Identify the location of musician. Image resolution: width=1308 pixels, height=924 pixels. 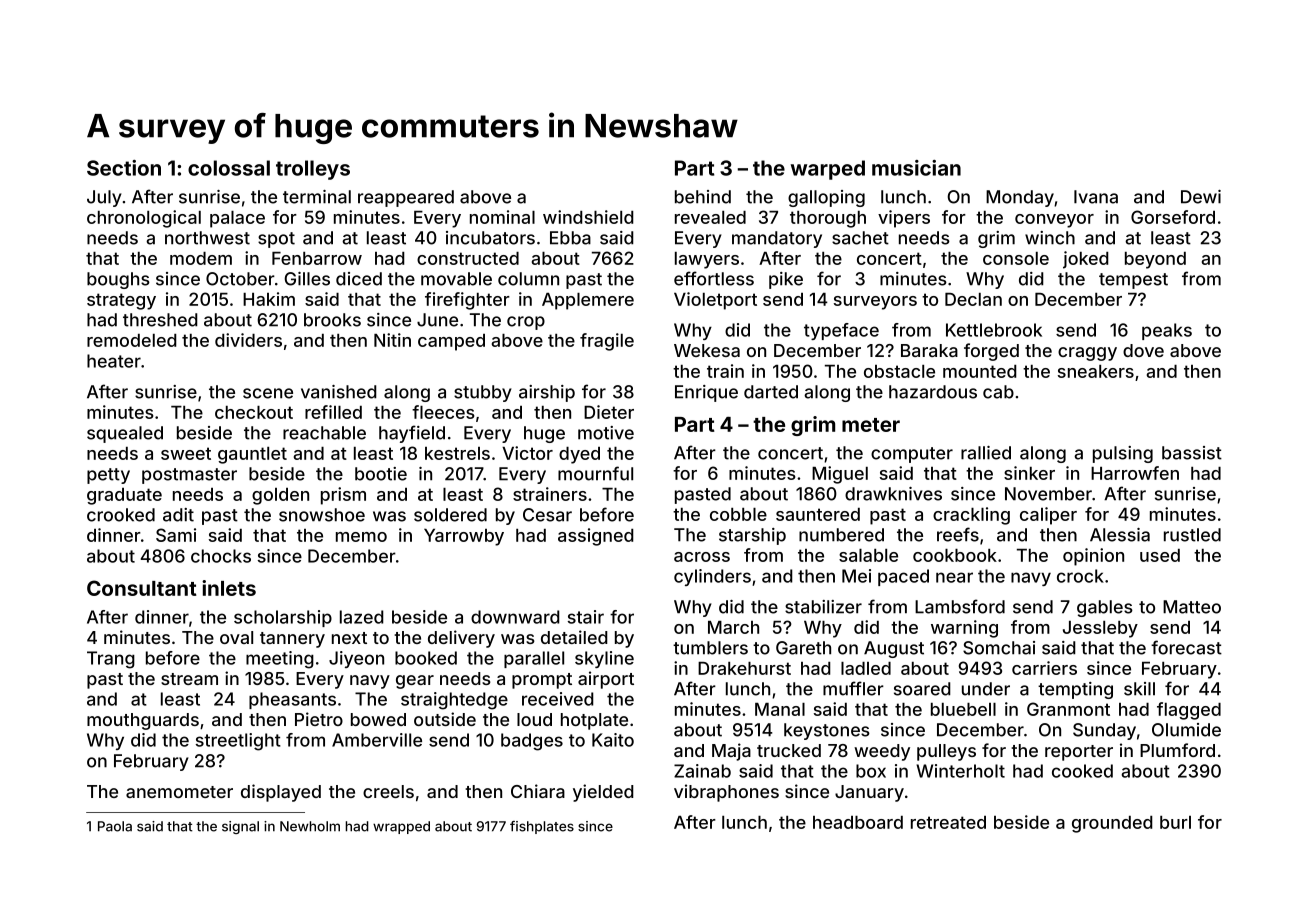
(916, 168).
